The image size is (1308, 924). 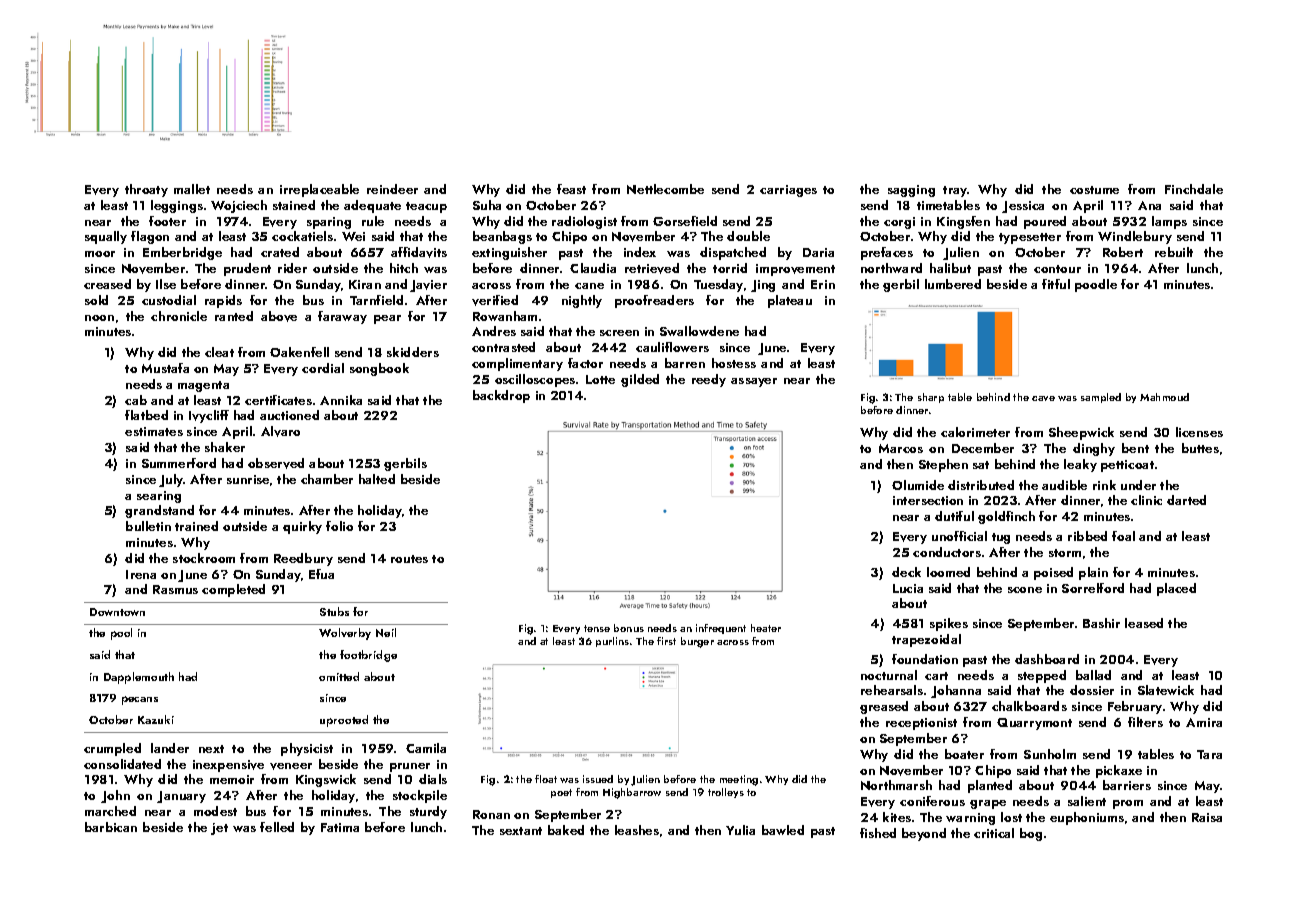 I want to click on placed, so click(x=1176, y=589).
